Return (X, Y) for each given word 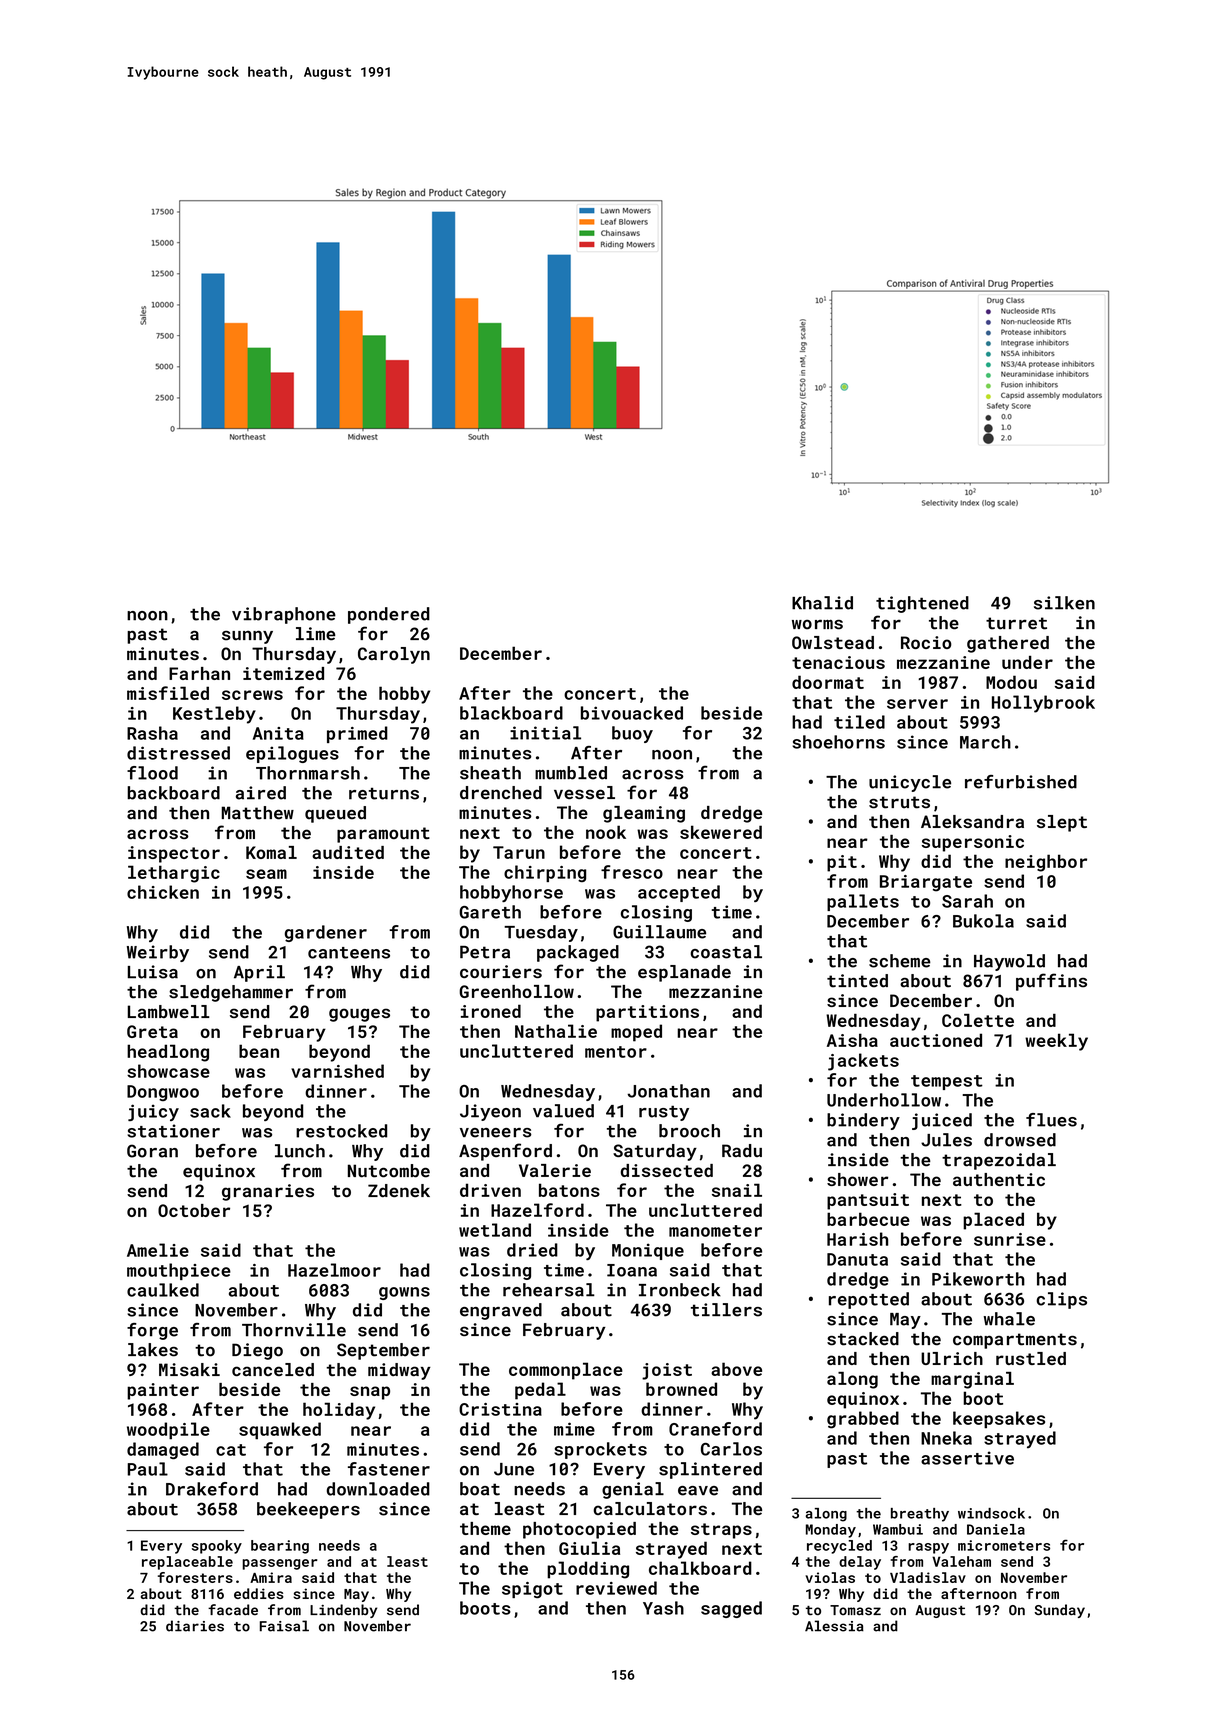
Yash (663, 1608)
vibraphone (284, 615)
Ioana (632, 1270)
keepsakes (999, 1420)
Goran (152, 1151)
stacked (863, 1339)
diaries (195, 1626)
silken (1064, 603)
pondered (389, 615)
